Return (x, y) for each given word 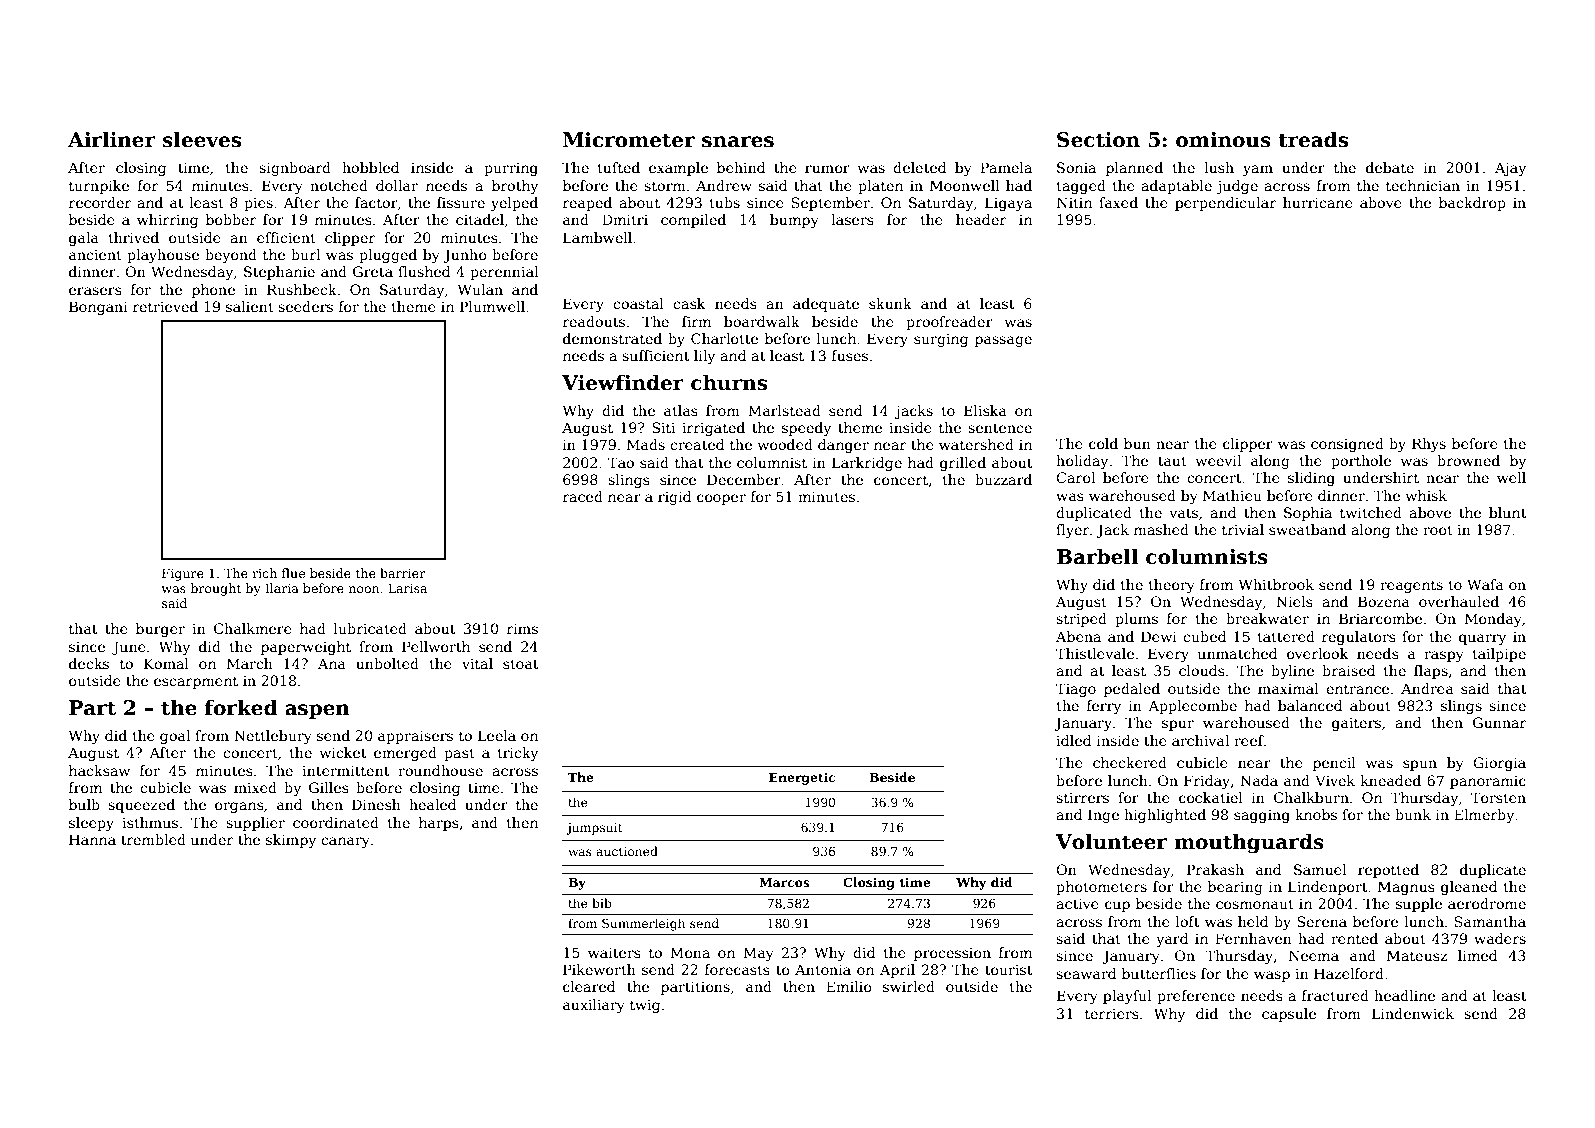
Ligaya (1008, 204)
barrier (403, 573)
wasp (1272, 976)
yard (1172, 940)
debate (1390, 167)
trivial (1243, 529)
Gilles (328, 787)
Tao (621, 462)
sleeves (202, 139)
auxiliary (594, 1006)
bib (602, 903)
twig (645, 1006)
